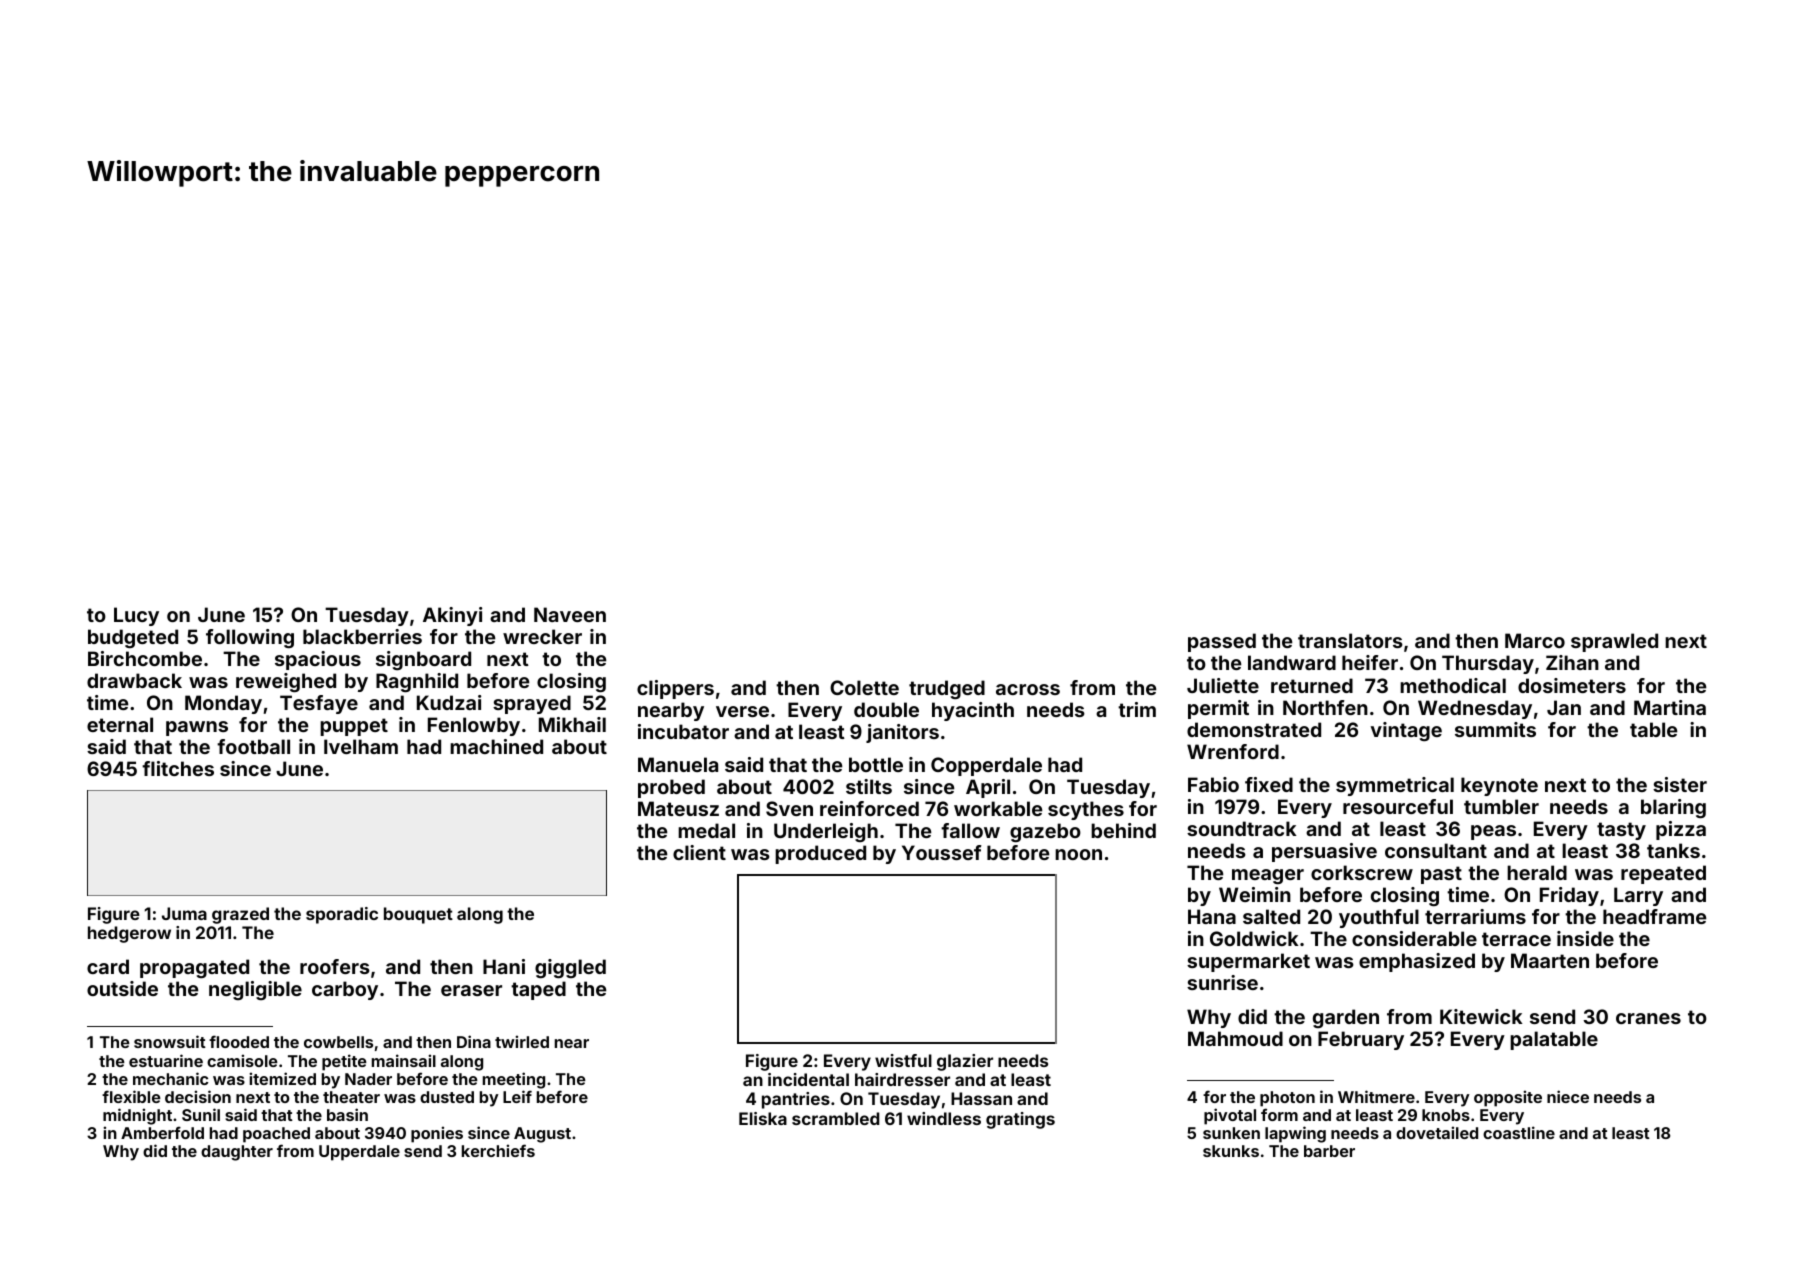 This screenshot has height=1268, width=1794. I want to click on cranes, so click(1648, 1018).
